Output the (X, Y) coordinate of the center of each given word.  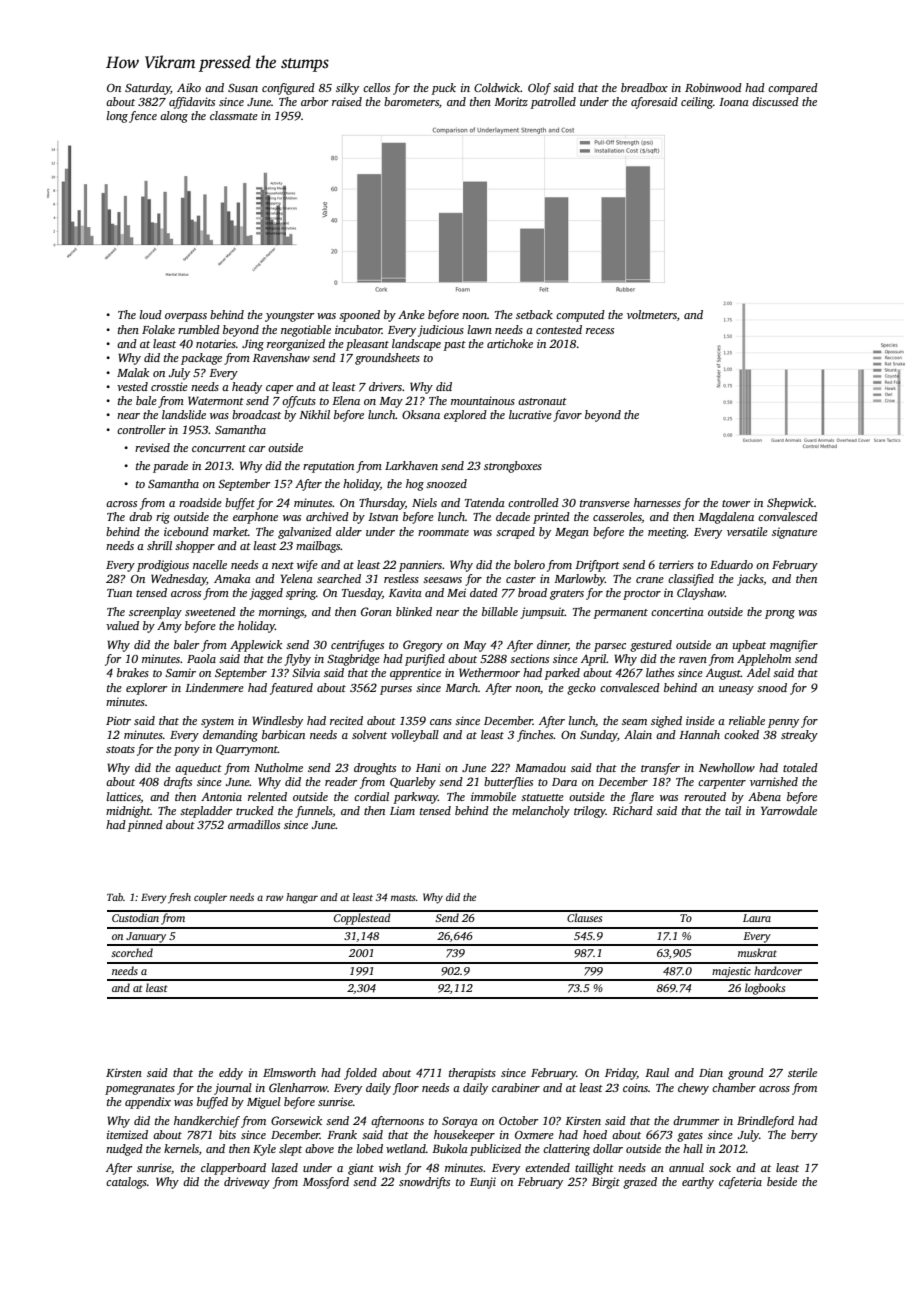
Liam (402, 810)
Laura (757, 918)
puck (443, 89)
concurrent (219, 448)
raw (275, 898)
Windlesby (277, 722)
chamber (734, 1087)
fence (143, 117)
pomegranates (140, 1090)
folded (360, 1074)
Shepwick (790, 504)
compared (793, 89)
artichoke (510, 343)
